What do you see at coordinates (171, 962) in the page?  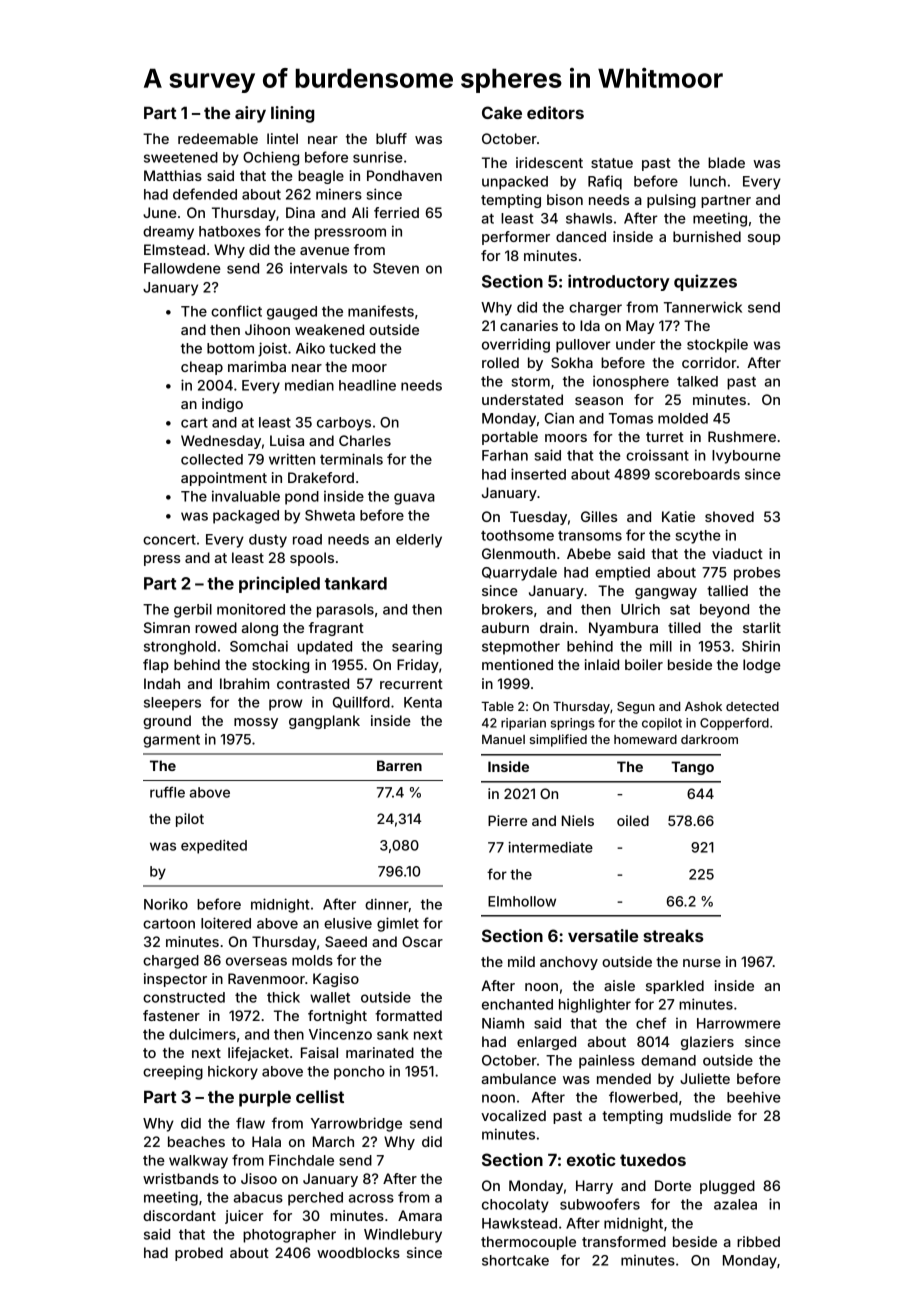 I see `charged` at bounding box center [171, 962].
